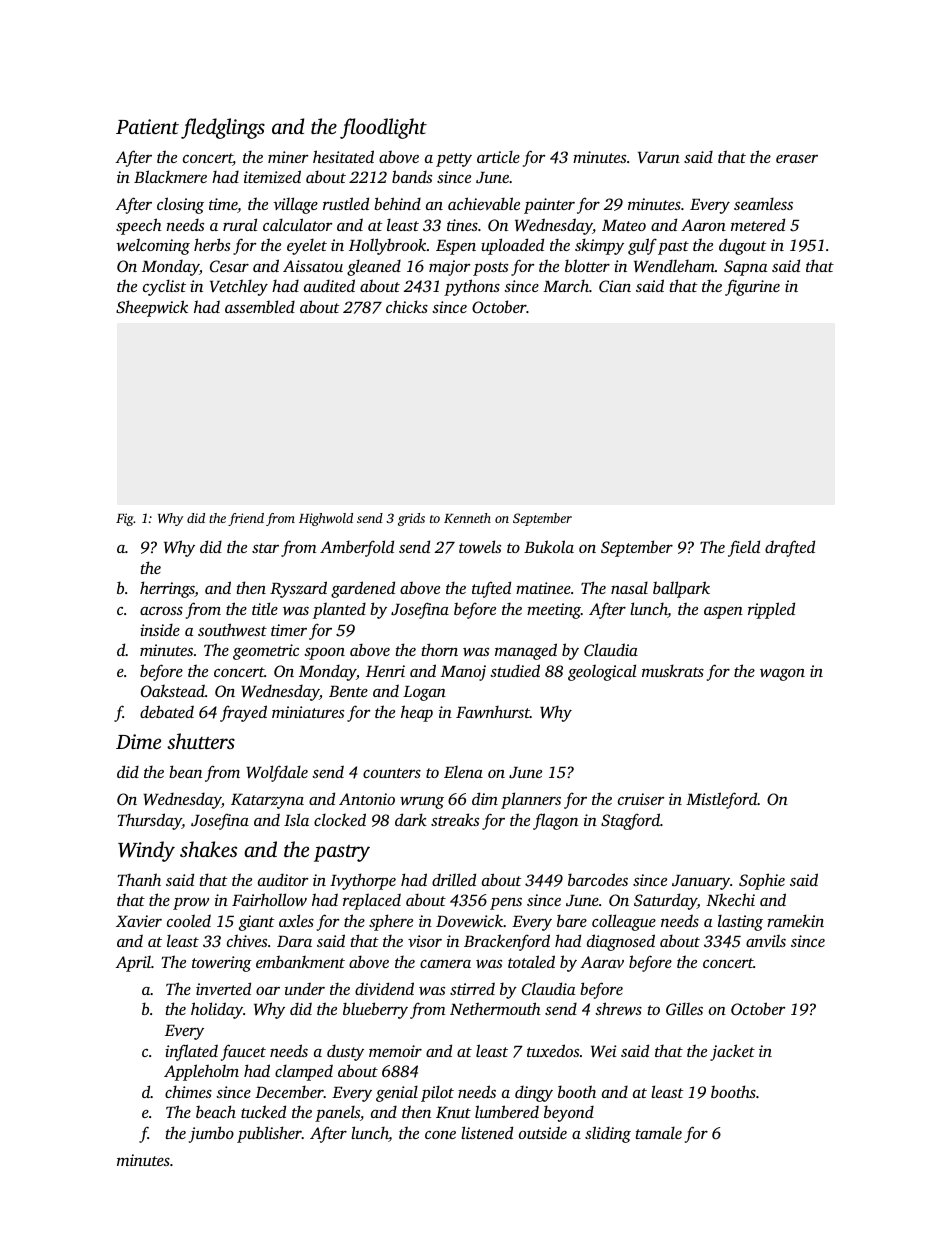 The width and height of the document is (952, 1233). I want to click on jumbo, so click(211, 1134).
